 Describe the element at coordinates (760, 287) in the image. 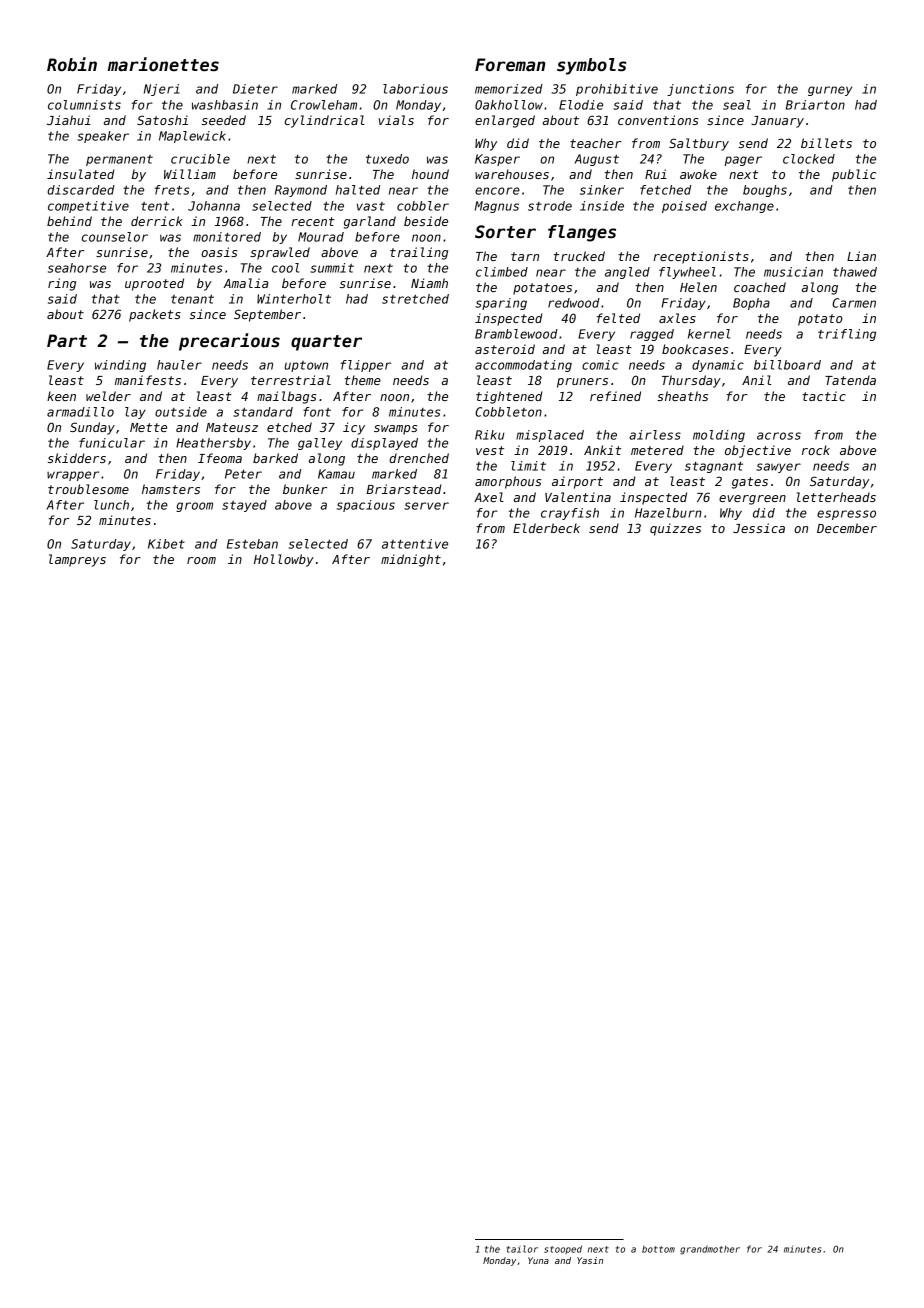

I see `coached` at that location.
